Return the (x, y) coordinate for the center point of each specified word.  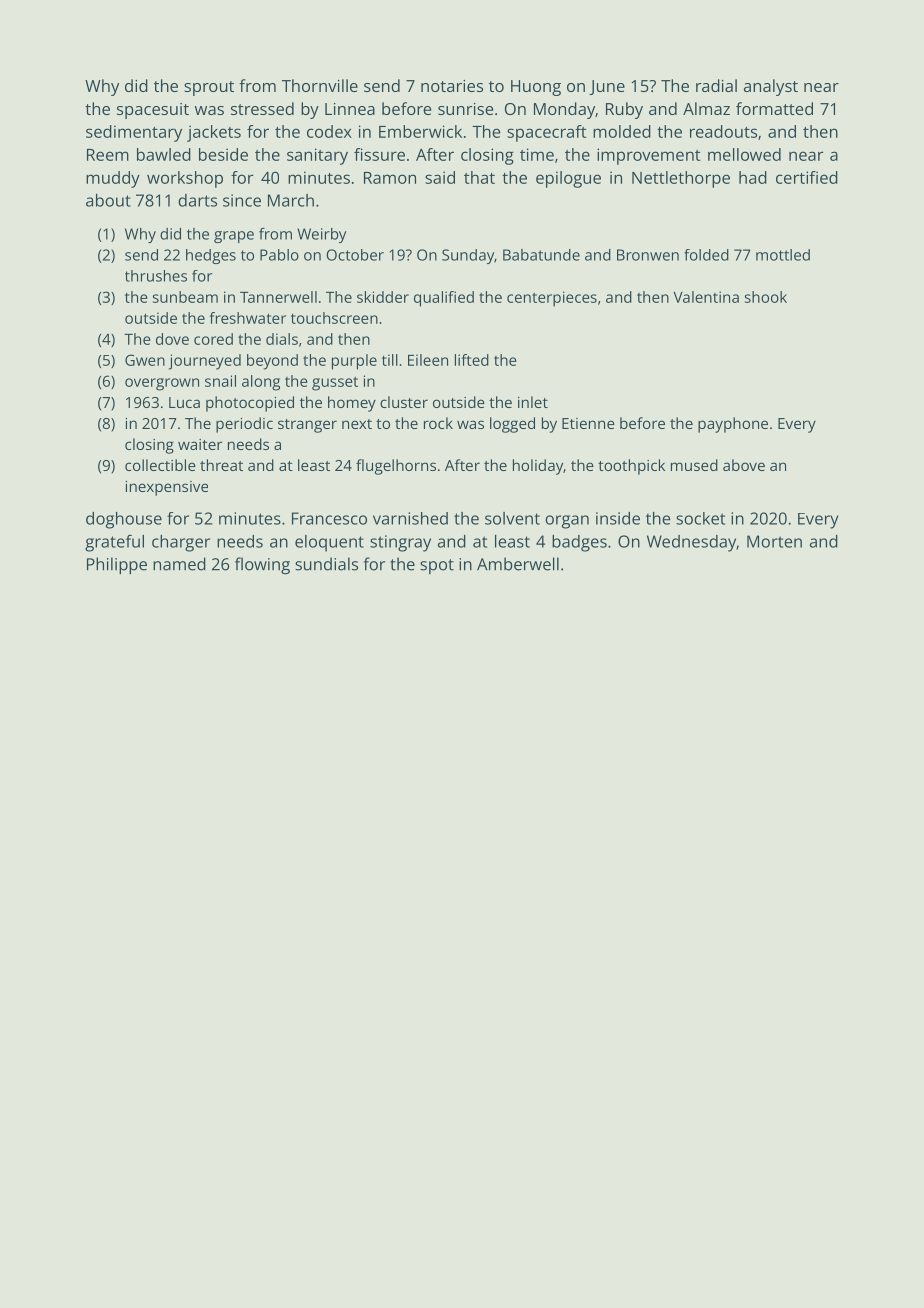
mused (694, 465)
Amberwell (518, 564)
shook (766, 297)
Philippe (117, 566)
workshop (185, 179)
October (355, 255)
